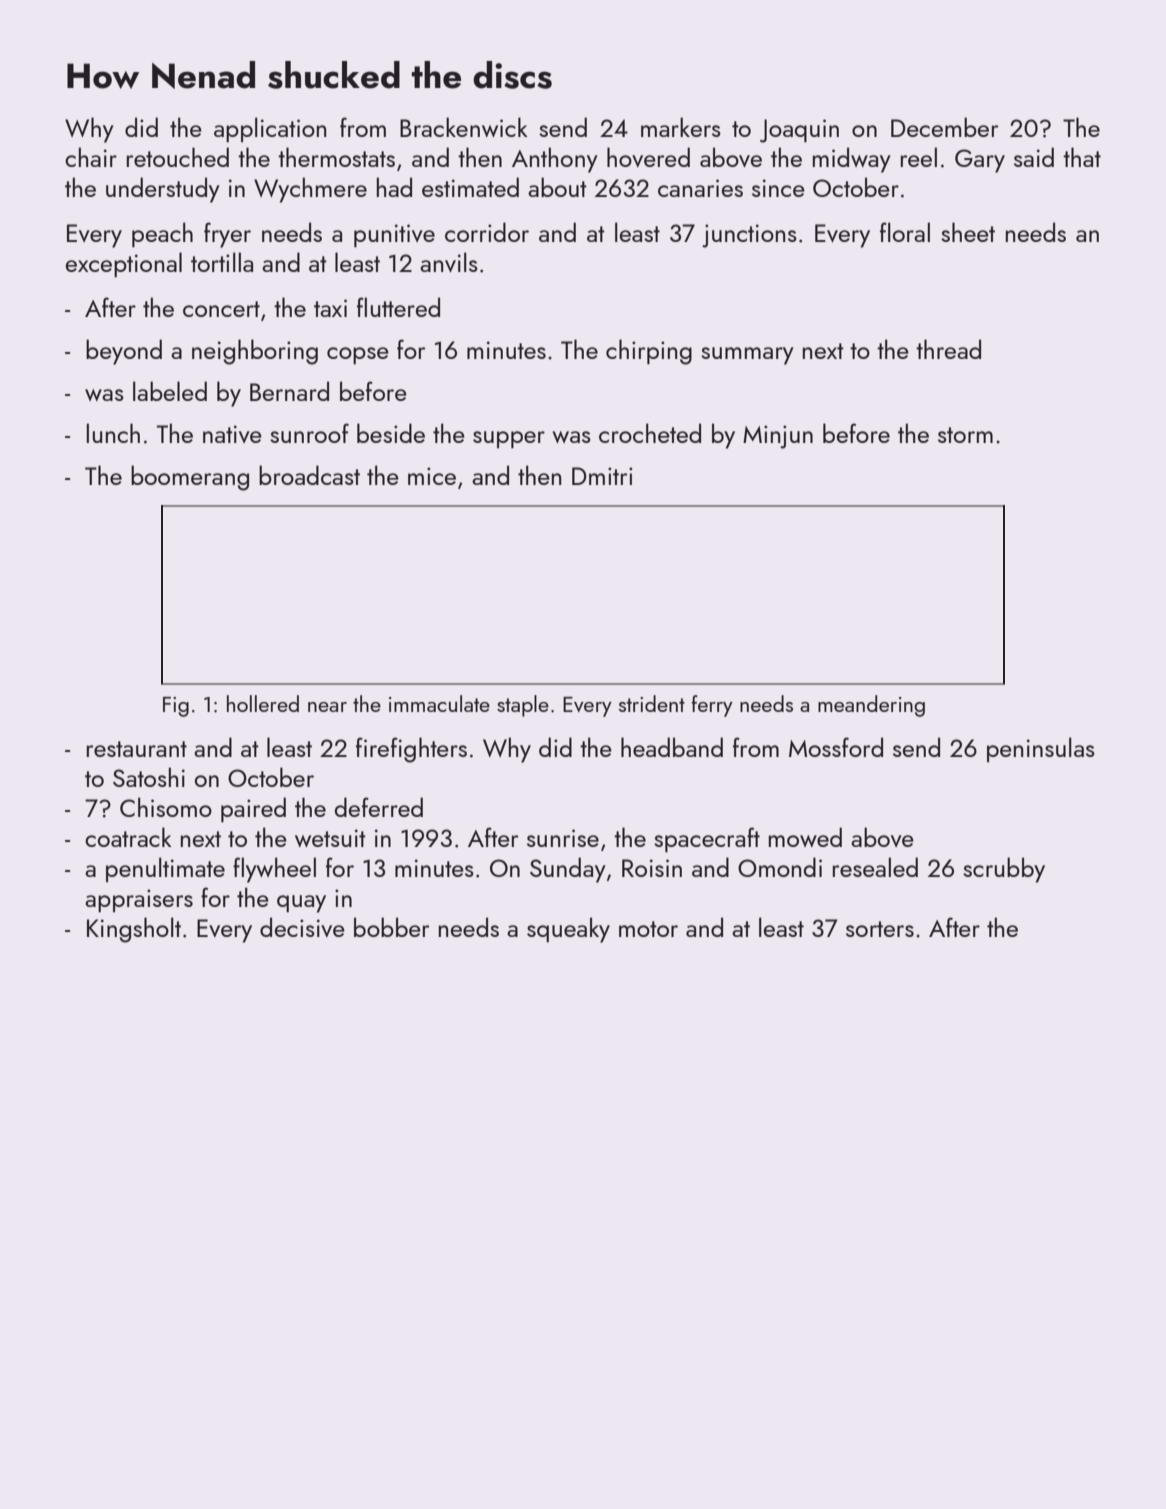  Describe the element at coordinates (707, 839) in the document. I see `spacecraft` at that location.
